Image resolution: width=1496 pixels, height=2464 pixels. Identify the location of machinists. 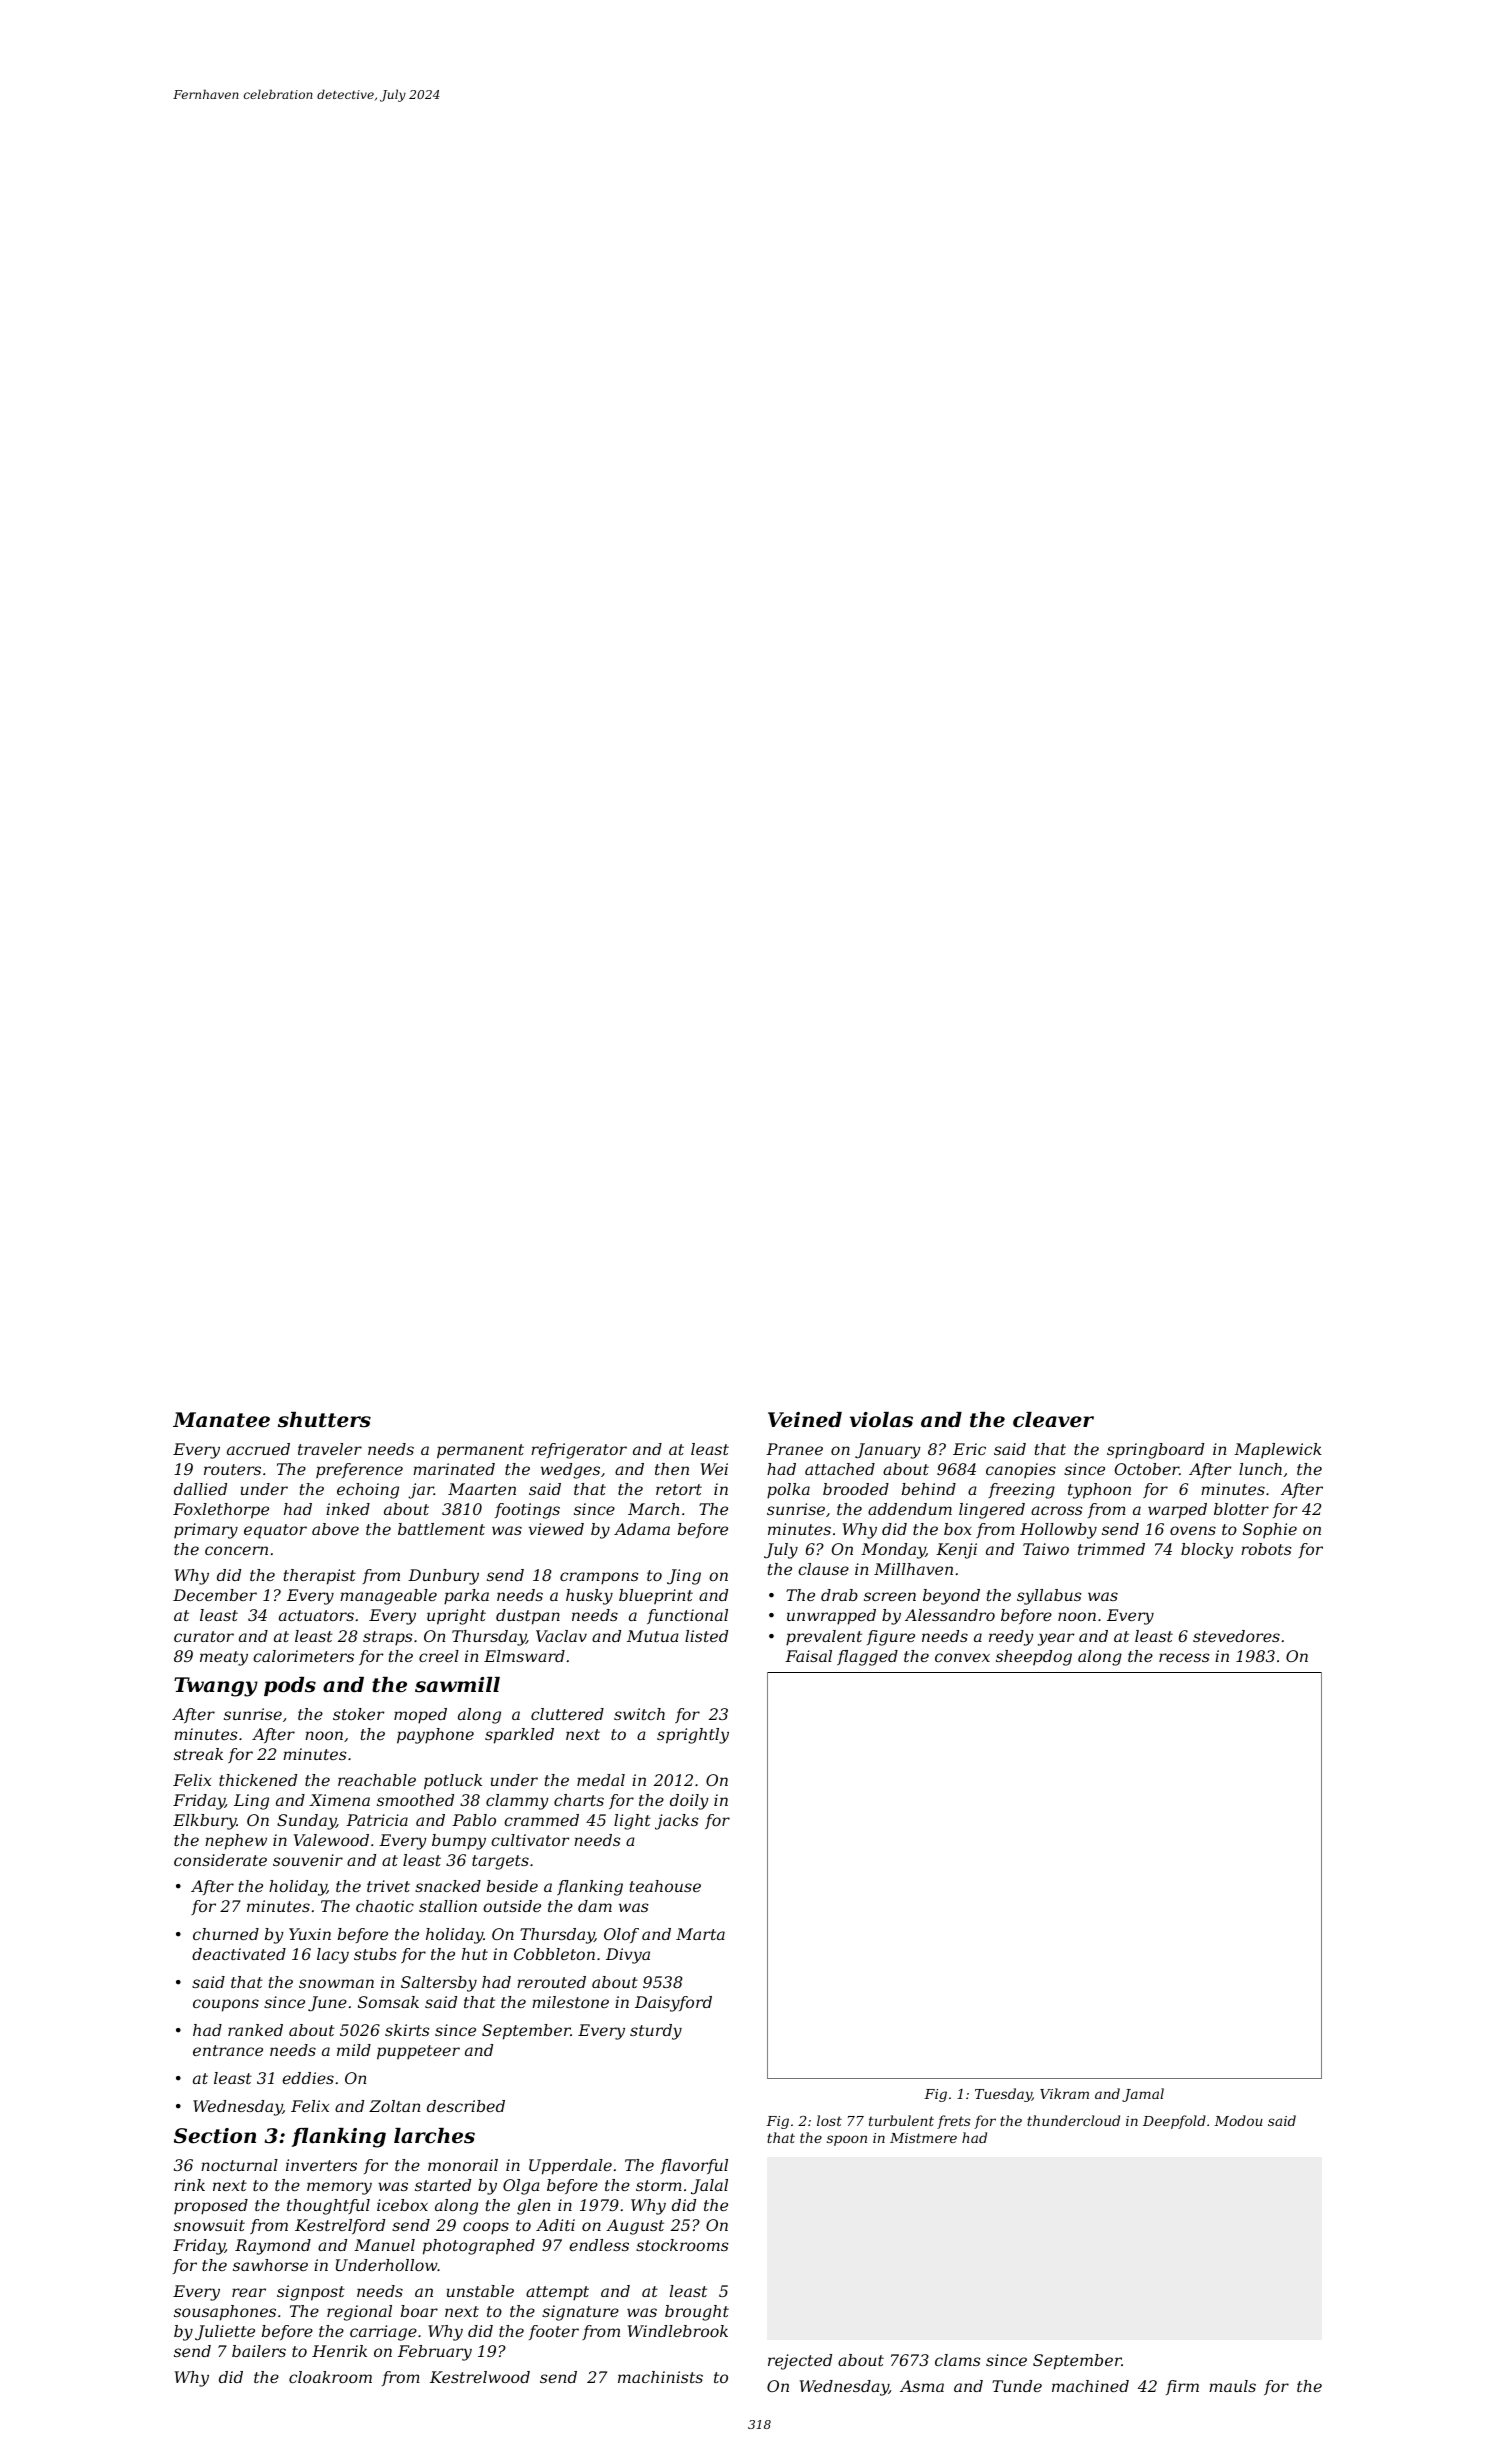
(660, 2377).
